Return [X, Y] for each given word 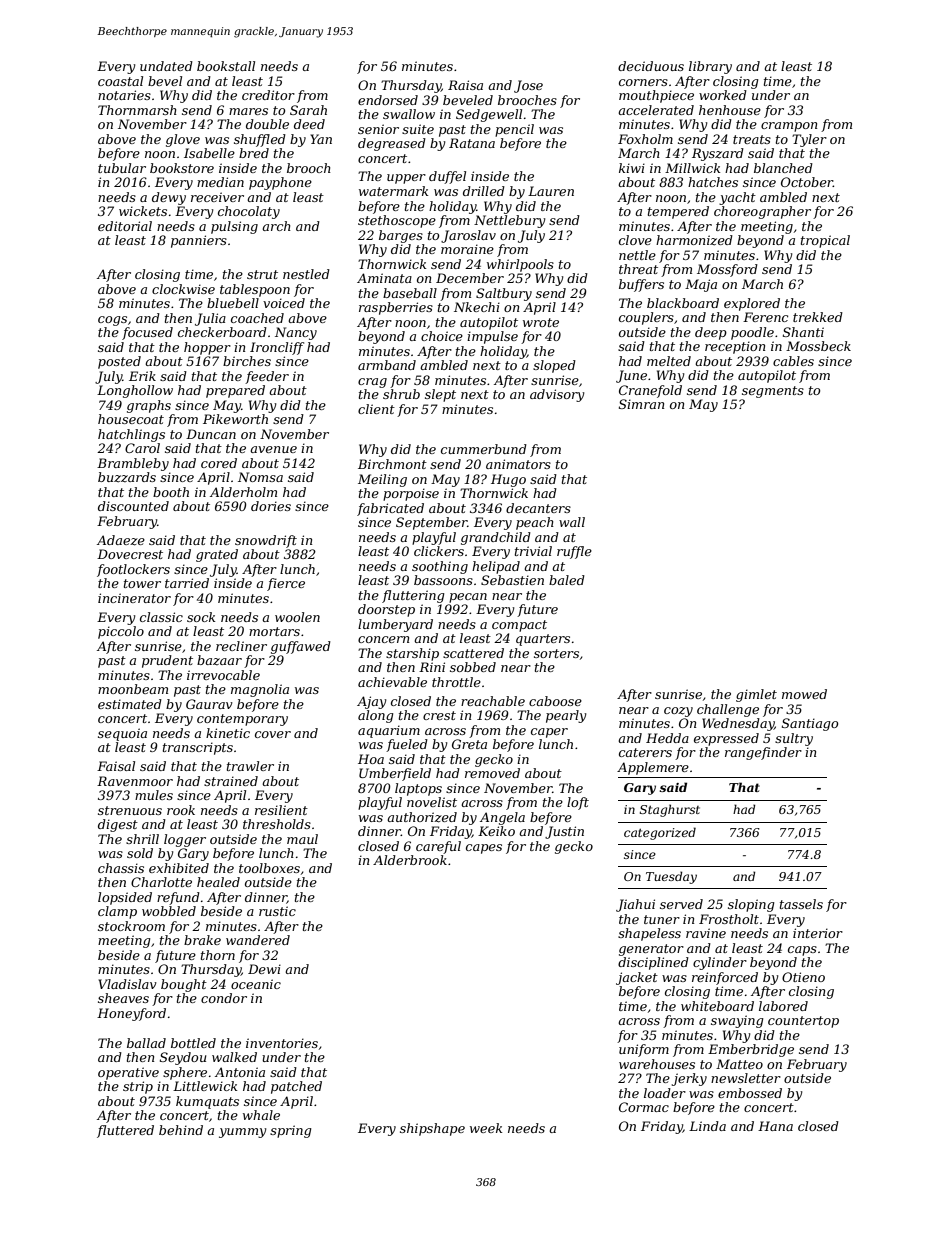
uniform [644, 1050]
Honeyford [131, 1014]
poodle [752, 333]
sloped [554, 366]
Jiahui [635, 905]
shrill [142, 839]
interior [818, 933]
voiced [284, 303]
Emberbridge [751, 1050]
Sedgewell [489, 115]
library [710, 67]
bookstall [226, 66]
